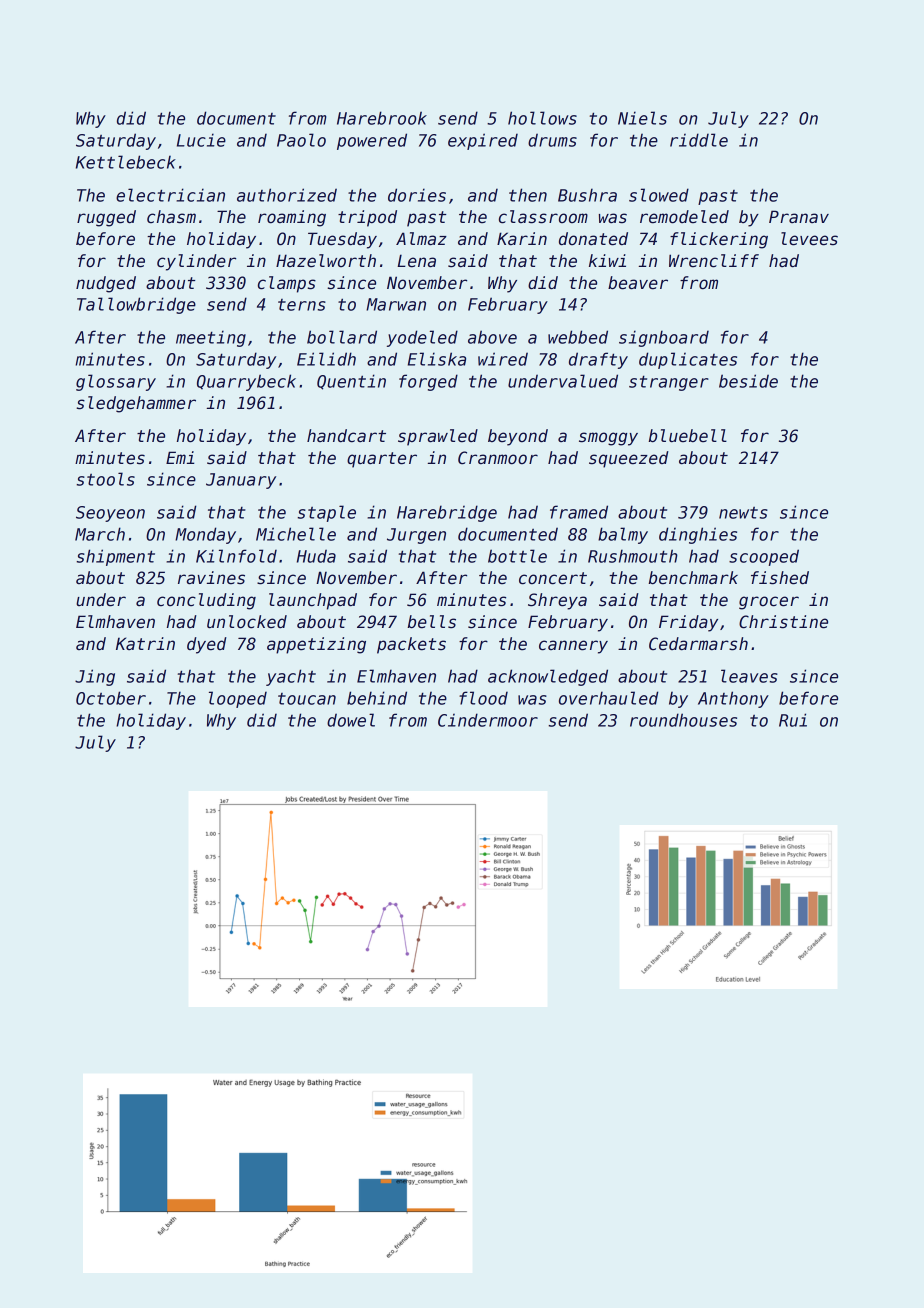 Image resolution: width=924 pixels, height=1308 pixels. Describe the element at coordinates (382, 118) in the document. I see `Harebrook` at that location.
